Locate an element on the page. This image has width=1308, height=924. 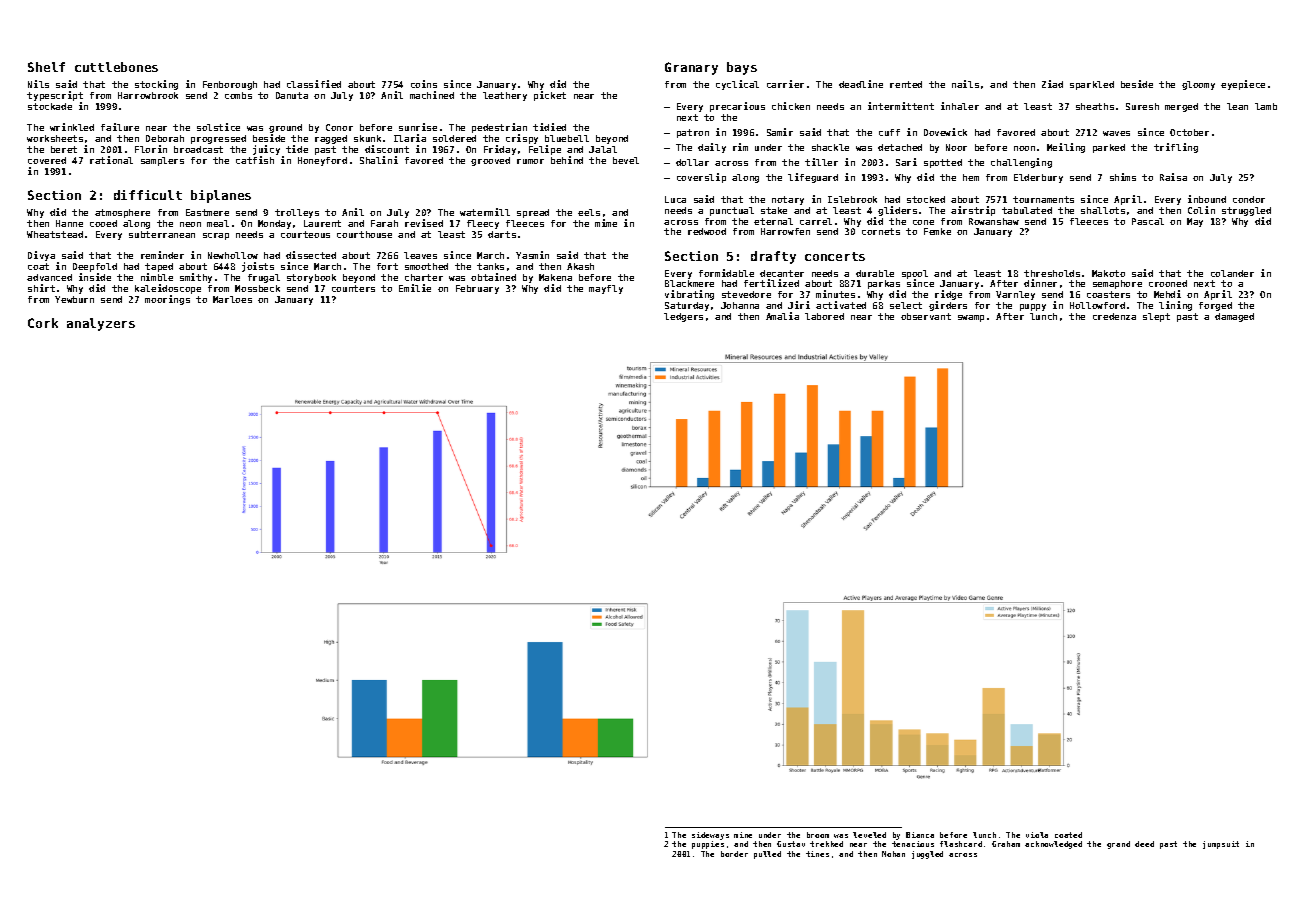
Gustav is located at coordinates (791, 844).
